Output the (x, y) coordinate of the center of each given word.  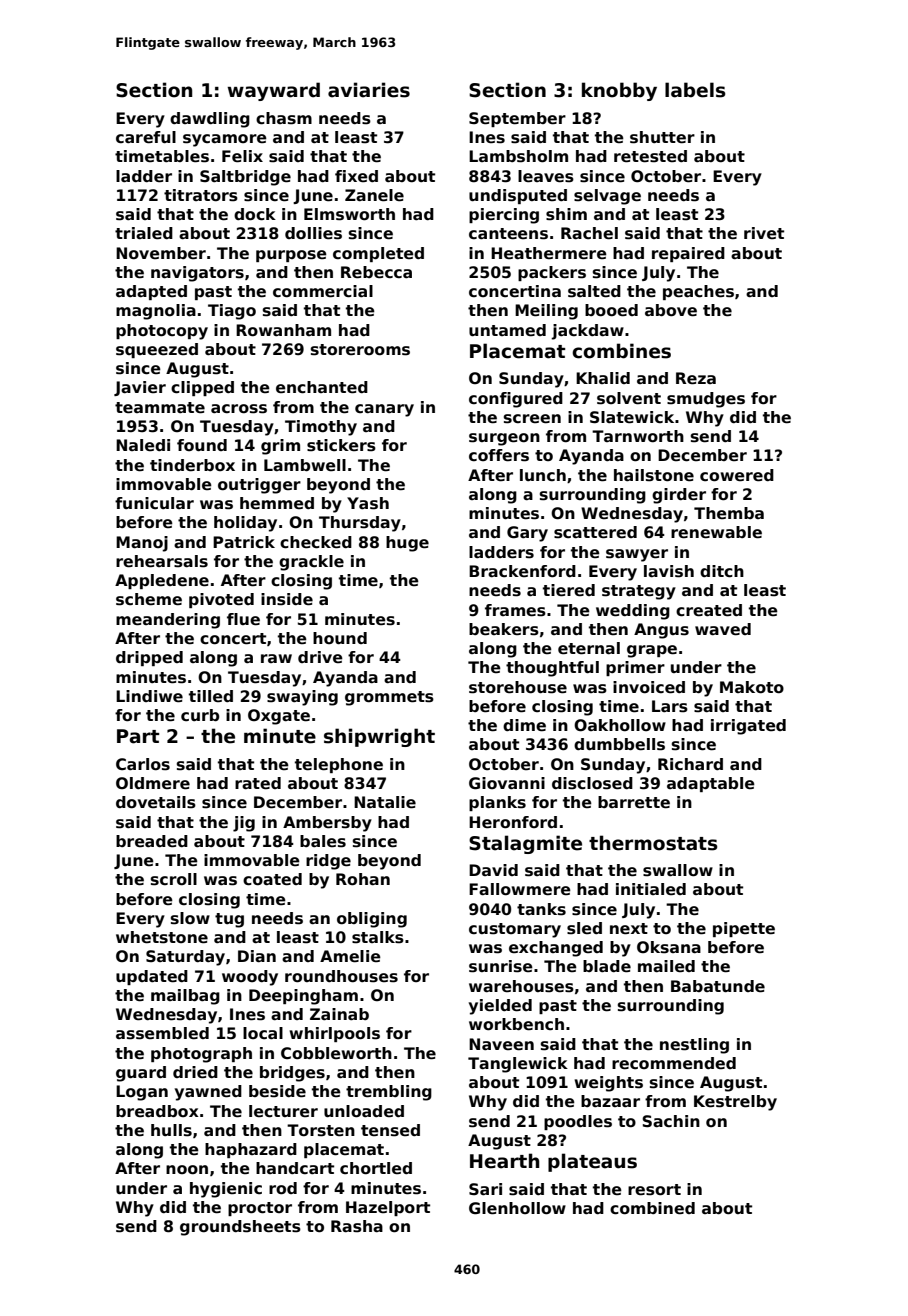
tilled (211, 696)
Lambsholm (518, 156)
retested (650, 156)
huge (407, 544)
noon (187, 1170)
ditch (722, 571)
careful (146, 137)
